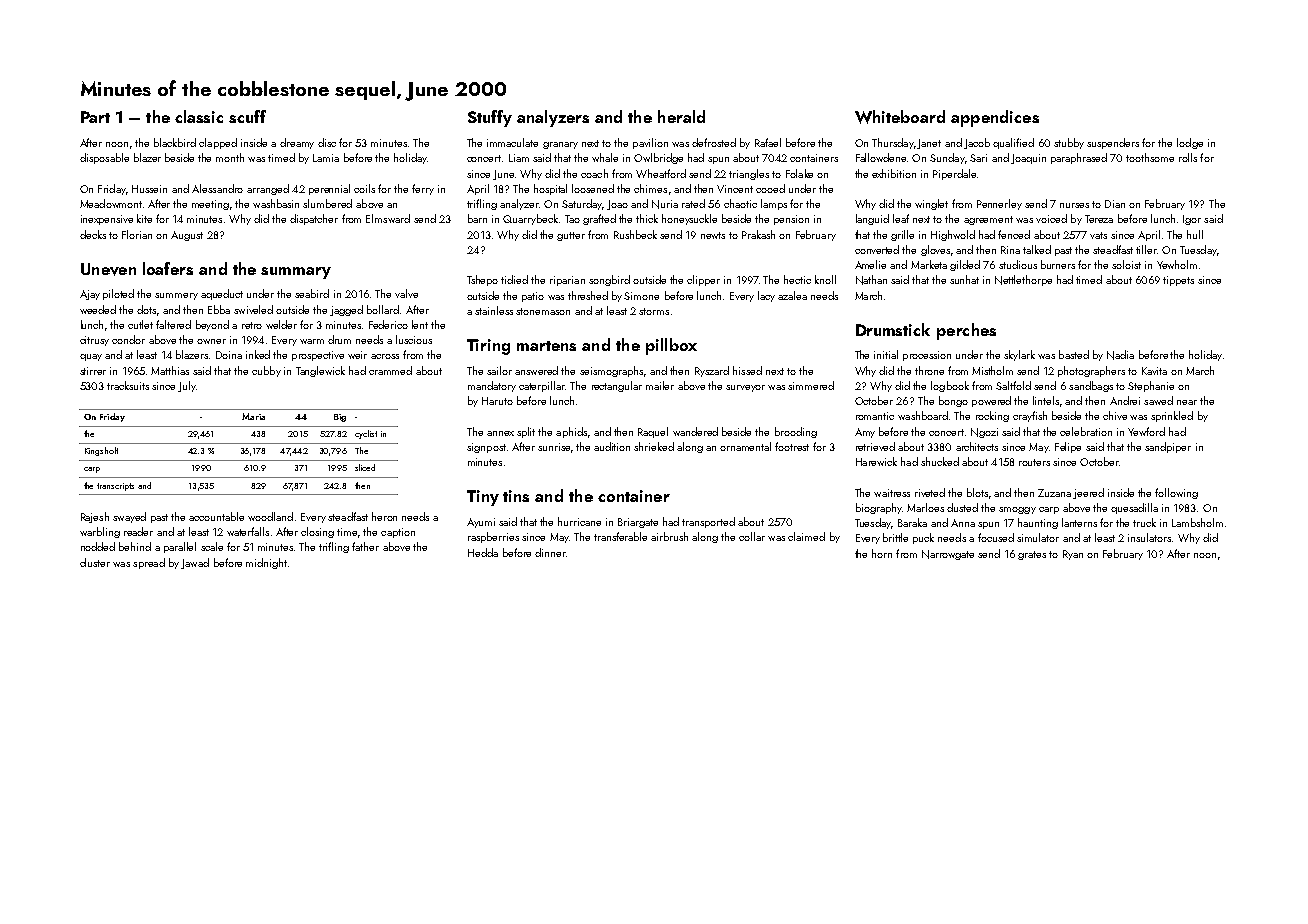  I want to click on summary, so click(296, 273).
